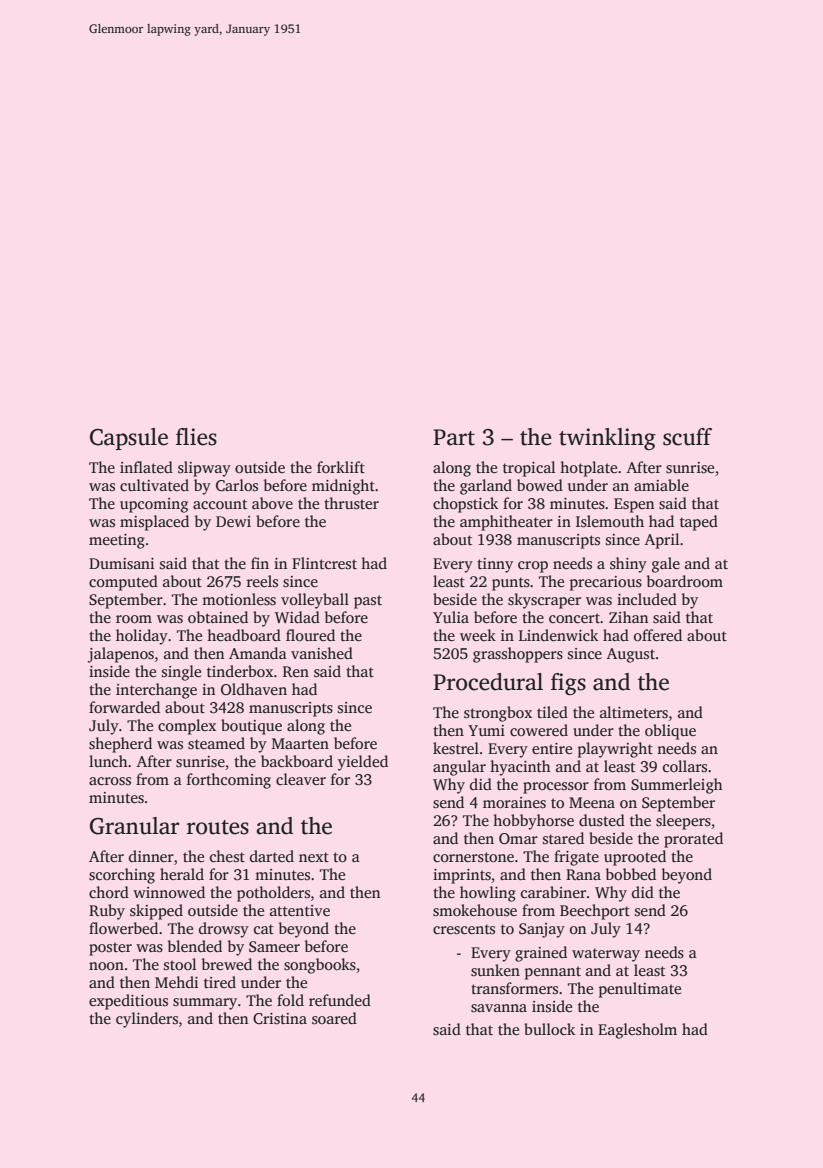 The image size is (823, 1168). What do you see at coordinates (640, 990) in the image?
I see `penultimate` at bounding box center [640, 990].
